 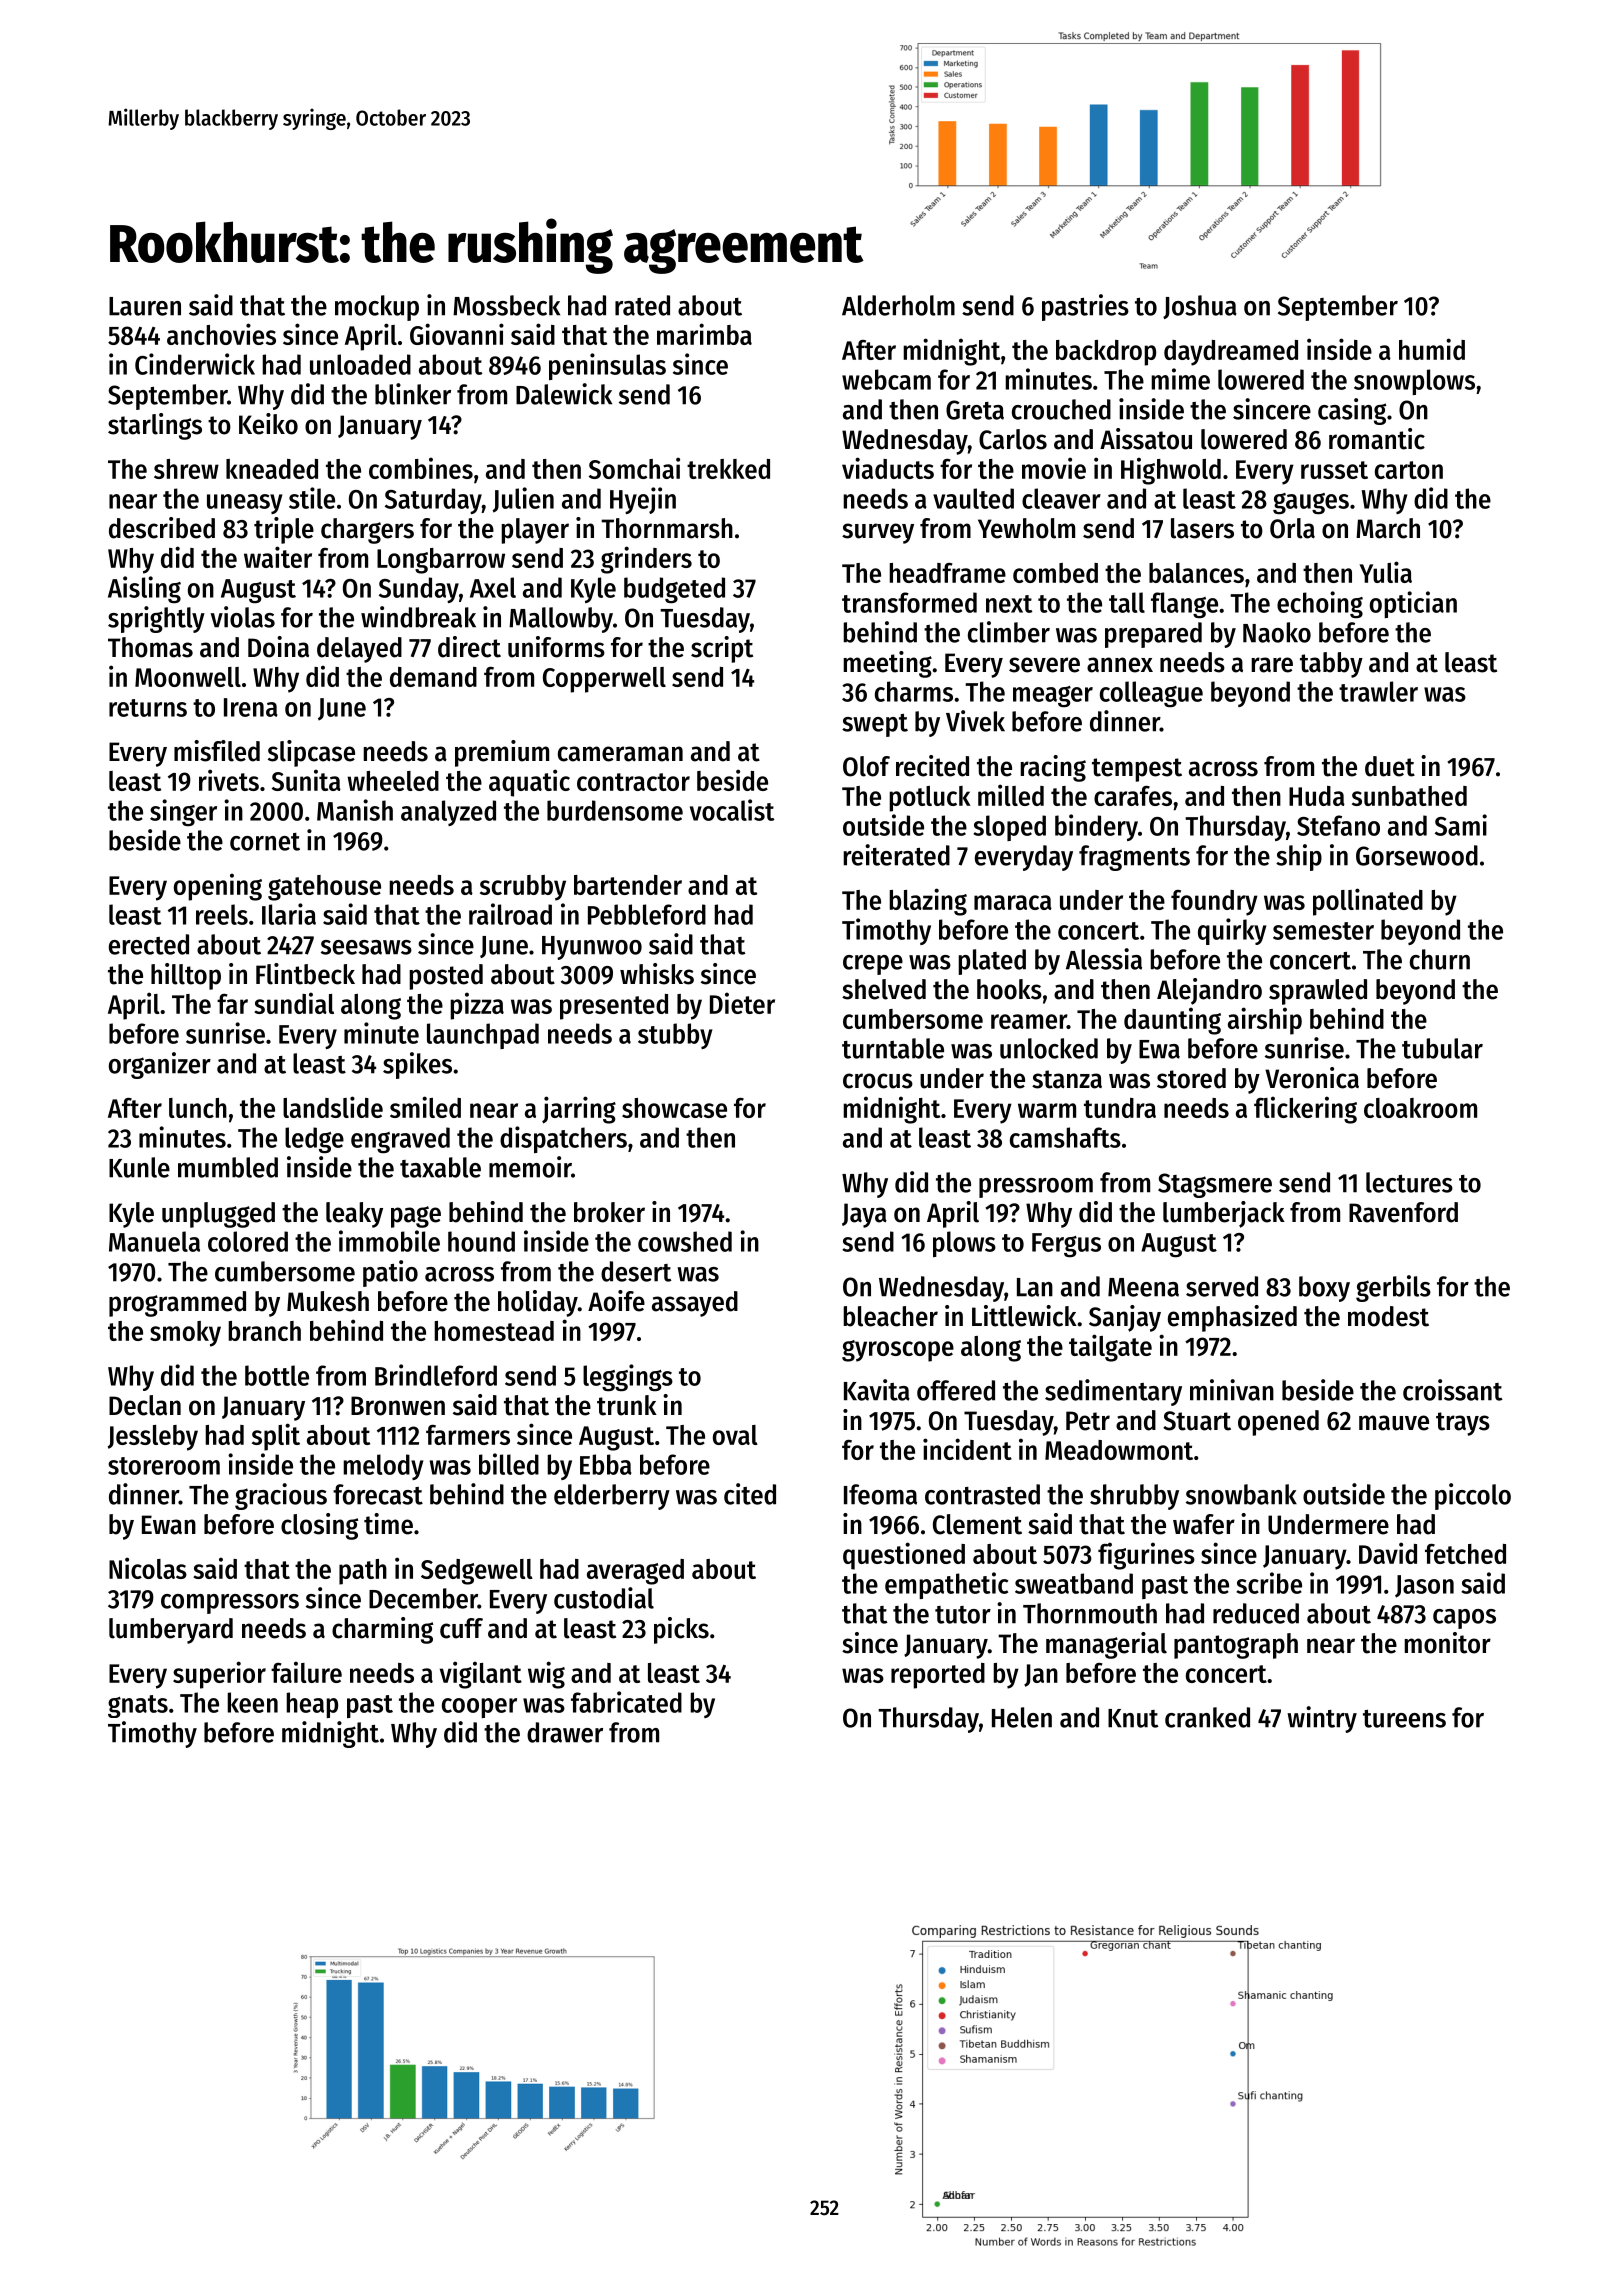 What do you see at coordinates (479, 1708) in the screenshot?
I see `cooper` at bounding box center [479, 1708].
